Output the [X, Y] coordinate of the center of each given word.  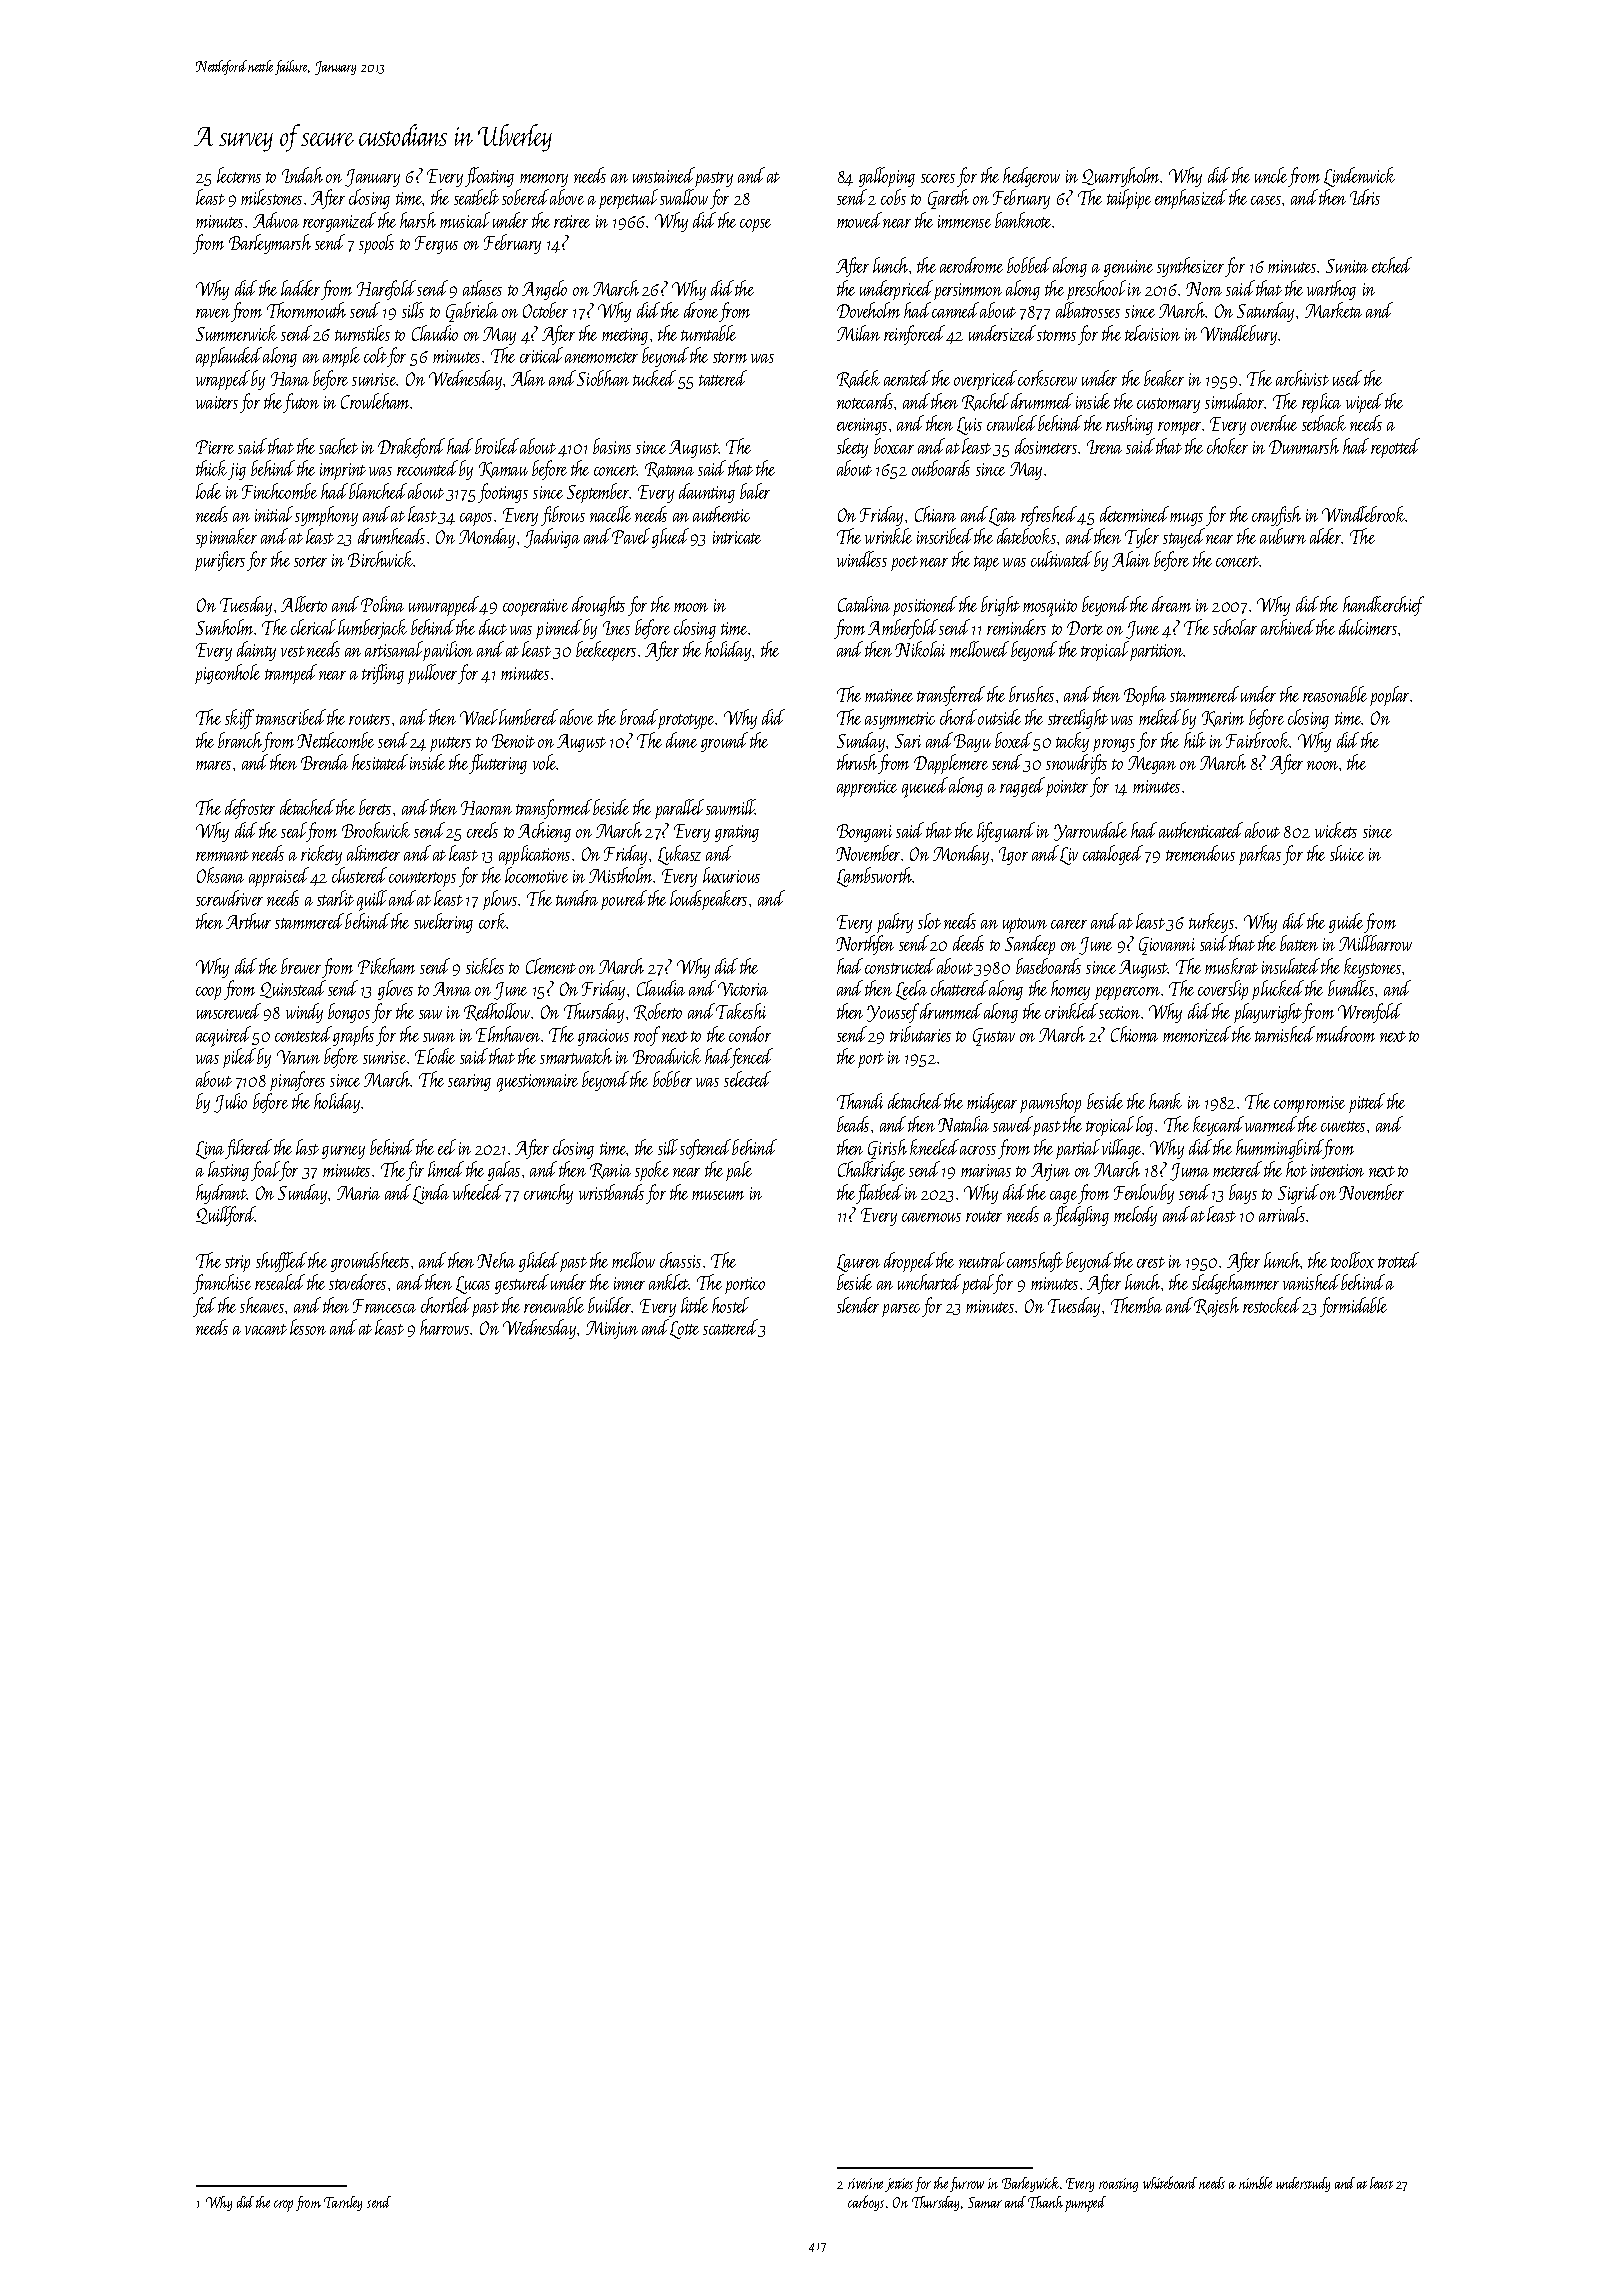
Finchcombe [279, 491]
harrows [444, 1327]
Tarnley [343, 2203]
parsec [901, 1310]
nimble [1255, 2182]
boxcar [894, 446]
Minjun [612, 1330]
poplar [1390, 696]
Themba [1136, 1305]
